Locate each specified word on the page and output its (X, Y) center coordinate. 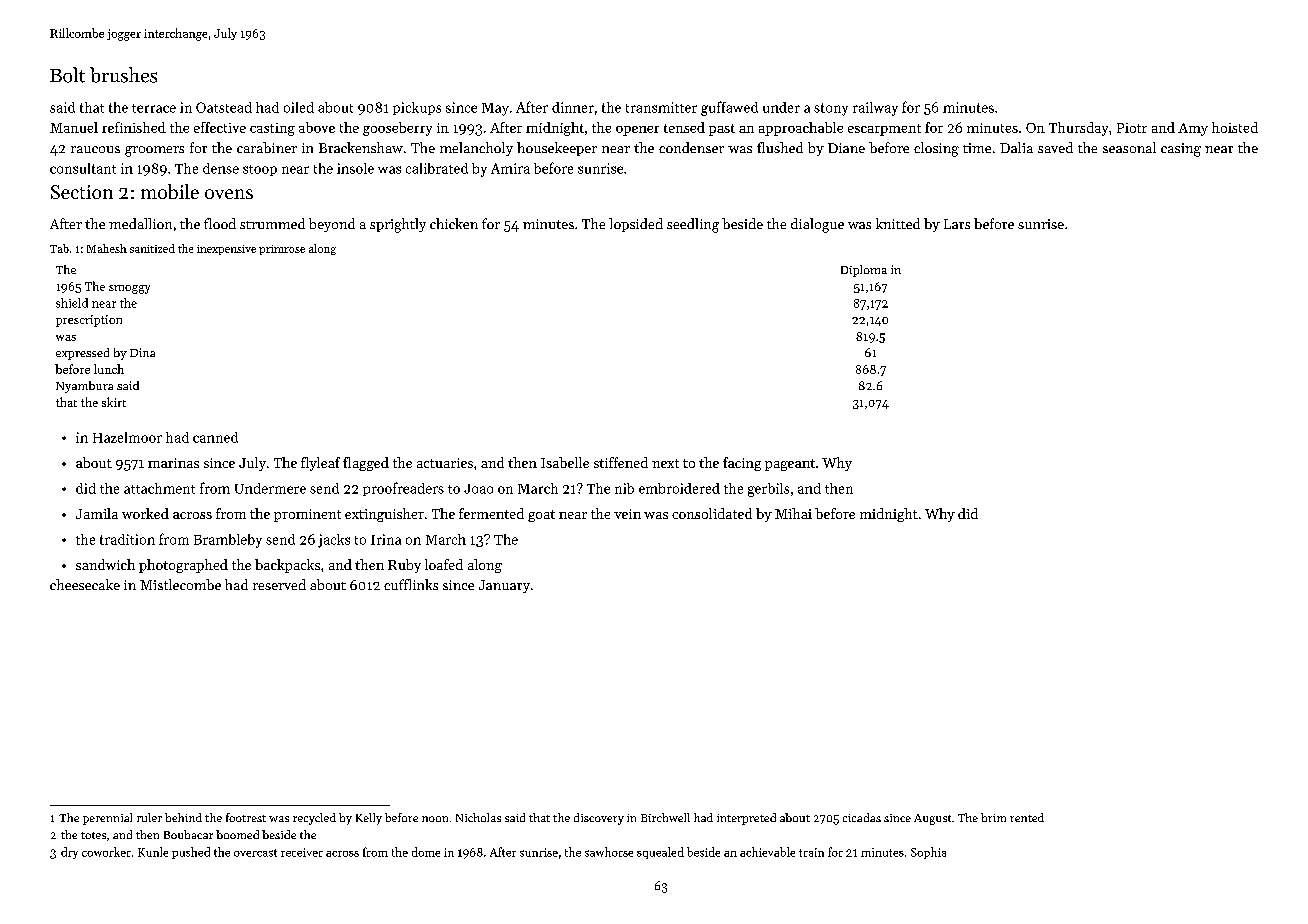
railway (875, 109)
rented (1027, 817)
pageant (790, 465)
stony (831, 109)
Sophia (928, 853)
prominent (307, 515)
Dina (142, 352)
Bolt (67, 75)
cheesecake (85, 584)
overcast (255, 853)
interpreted (746, 819)
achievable (767, 852)
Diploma (864, 271)
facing (742, 464)
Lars (957, 224)
